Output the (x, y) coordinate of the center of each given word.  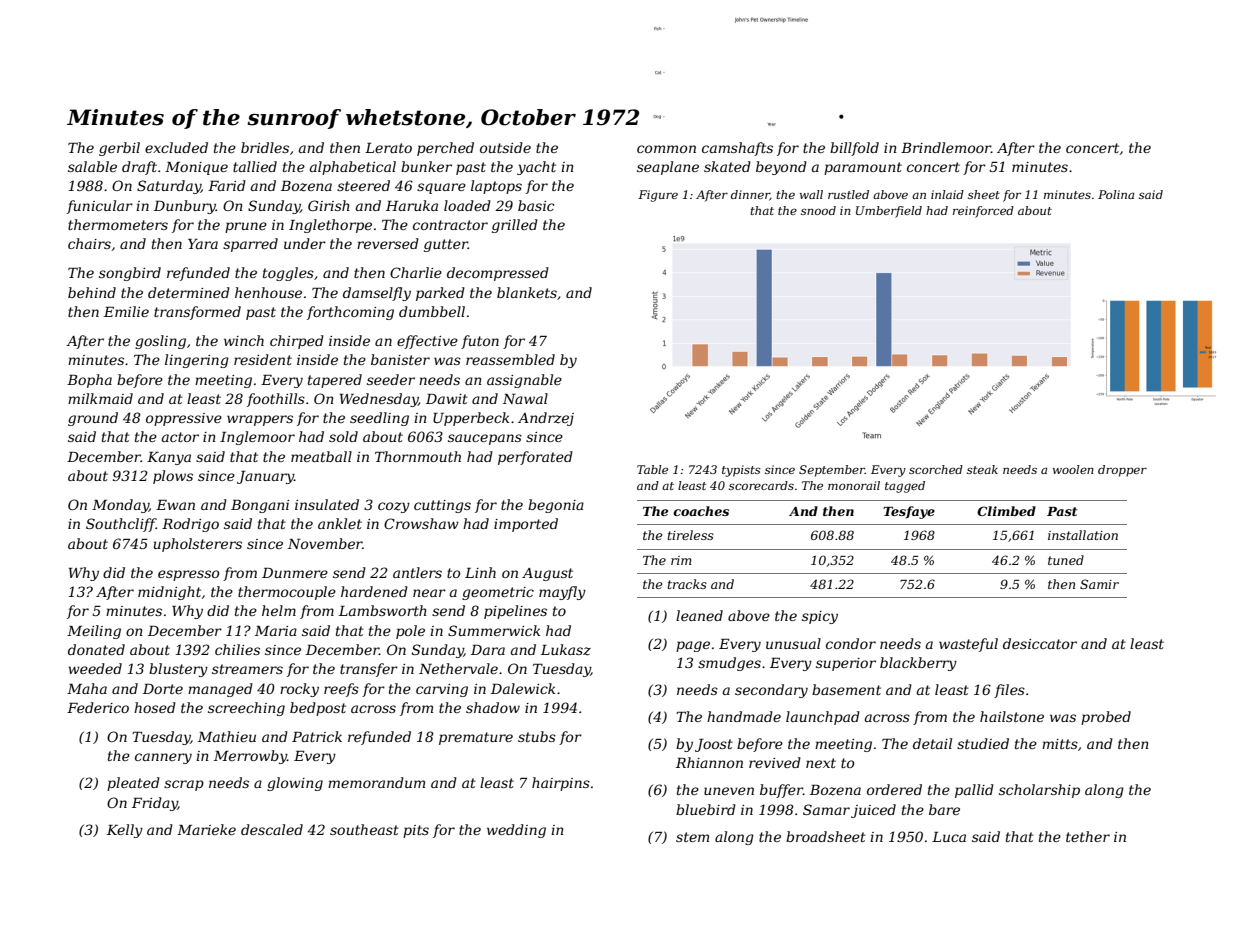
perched (445, 149)
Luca (949, 837)
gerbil (119, 149)
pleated (133, 784)
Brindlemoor (946, 147)
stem (692, 837)
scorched (936, 469)
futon (480, 342)
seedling (379, 419)
